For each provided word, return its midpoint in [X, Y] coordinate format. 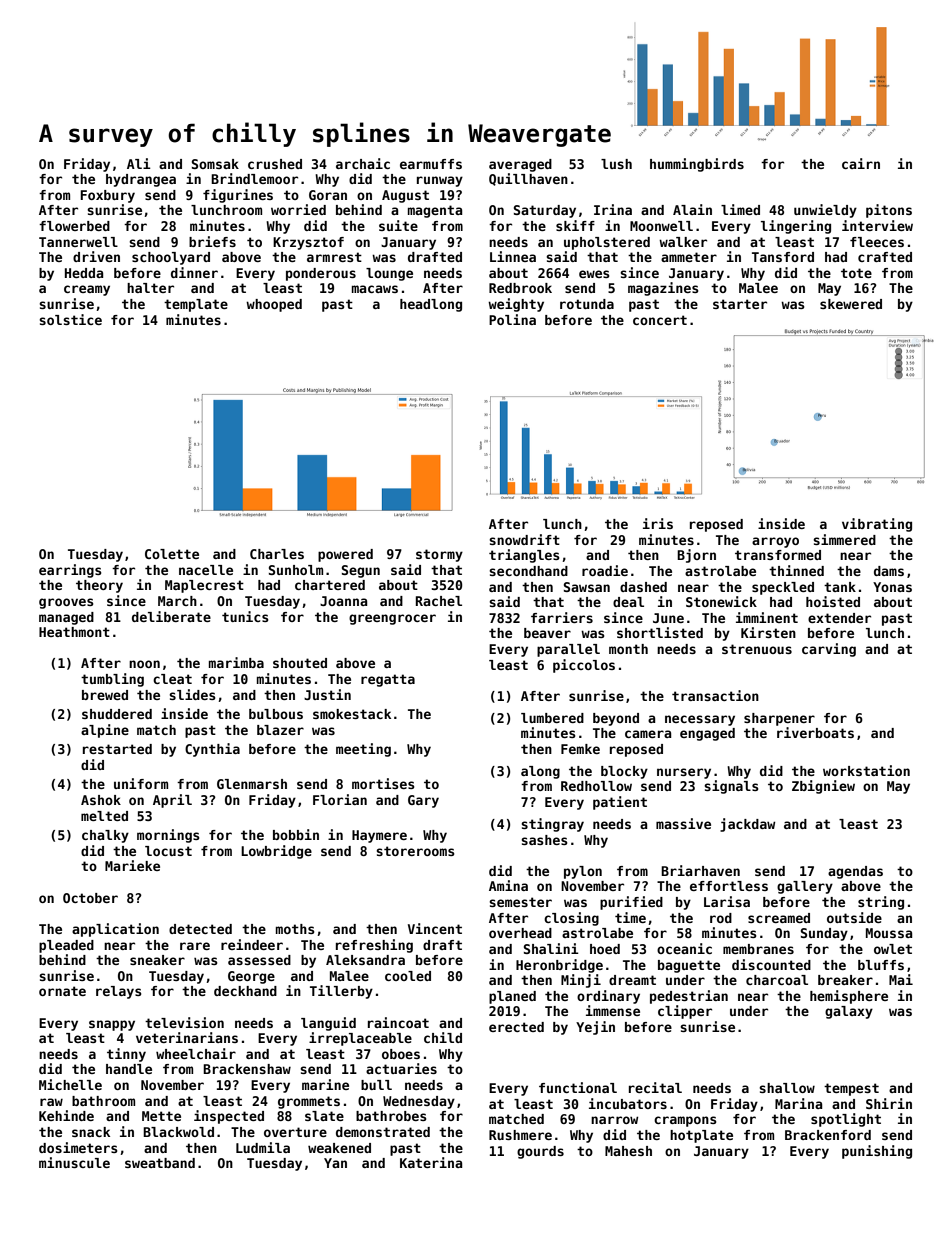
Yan [335, 1163]
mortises [383, 783]
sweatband [160, 1163]
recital [655, 1087]
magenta [435, 211]
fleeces [877, 242]
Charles [277, 554]
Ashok [101, 800]
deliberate [171, 616]
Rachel [439, 601]
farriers [562, 617]
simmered [844, 539]
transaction [715, 695]
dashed [643, 587]
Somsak [215, 164]
